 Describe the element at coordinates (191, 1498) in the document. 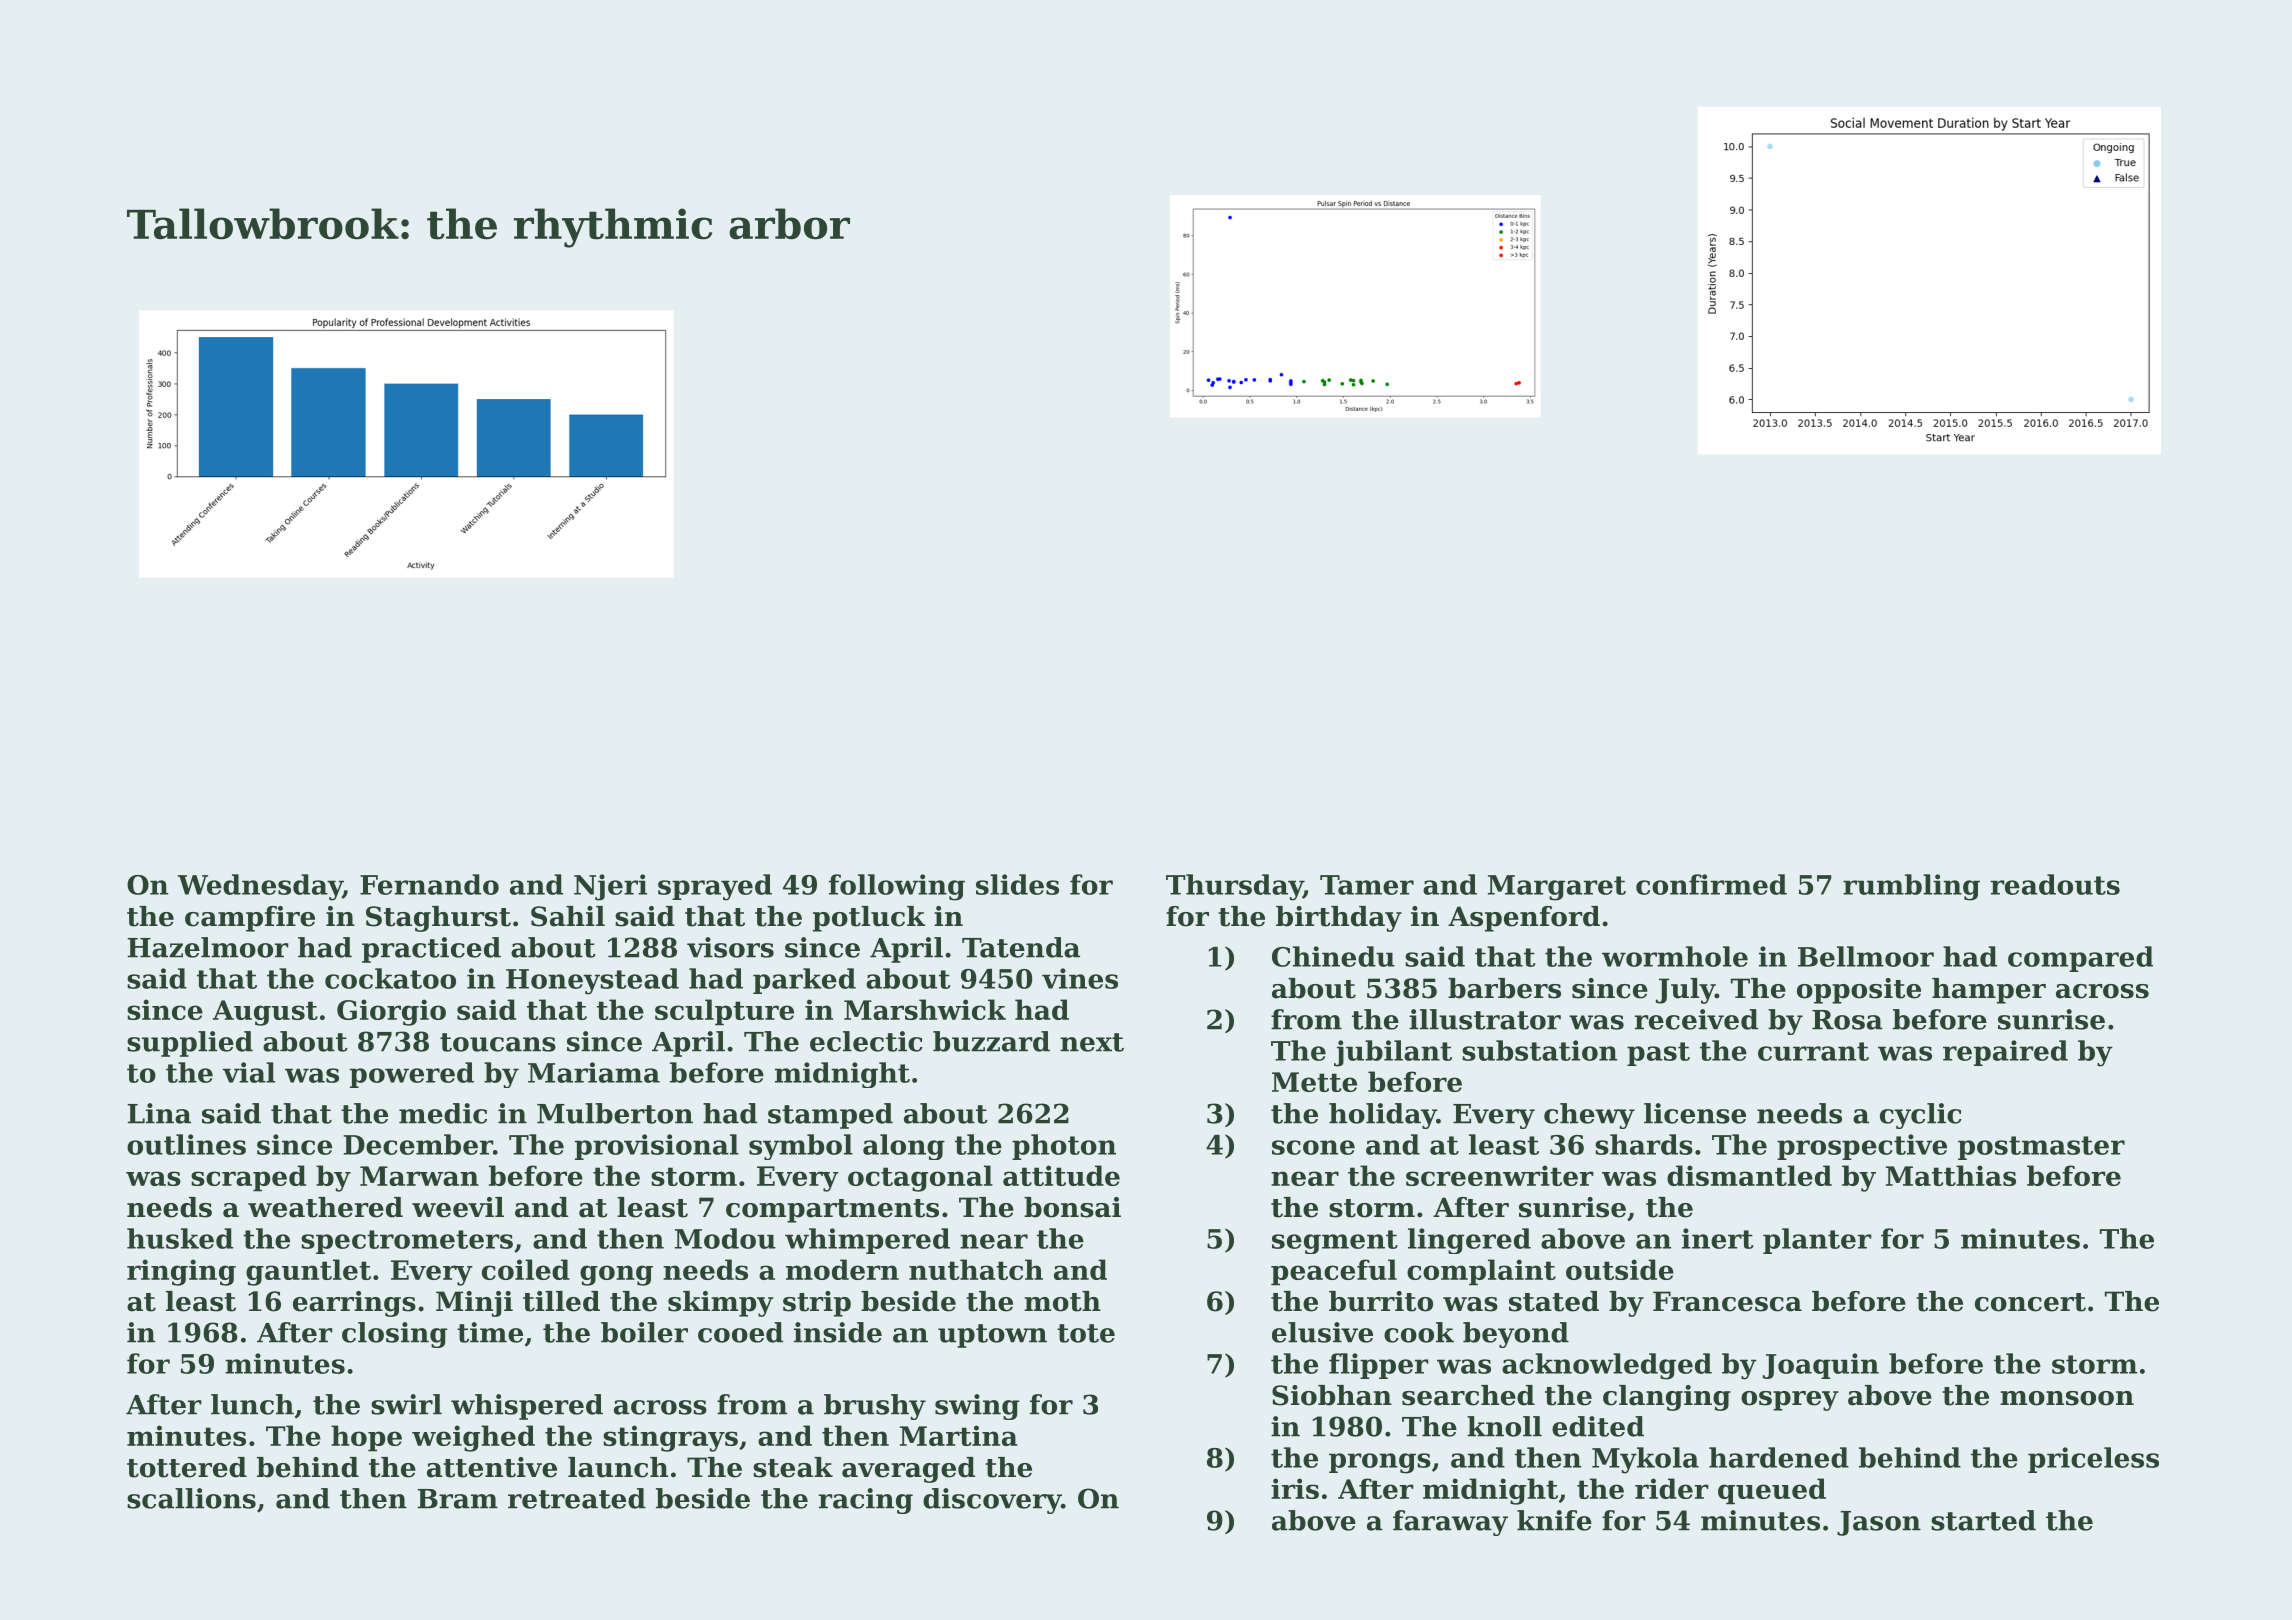

I see `scallions` at that location.
